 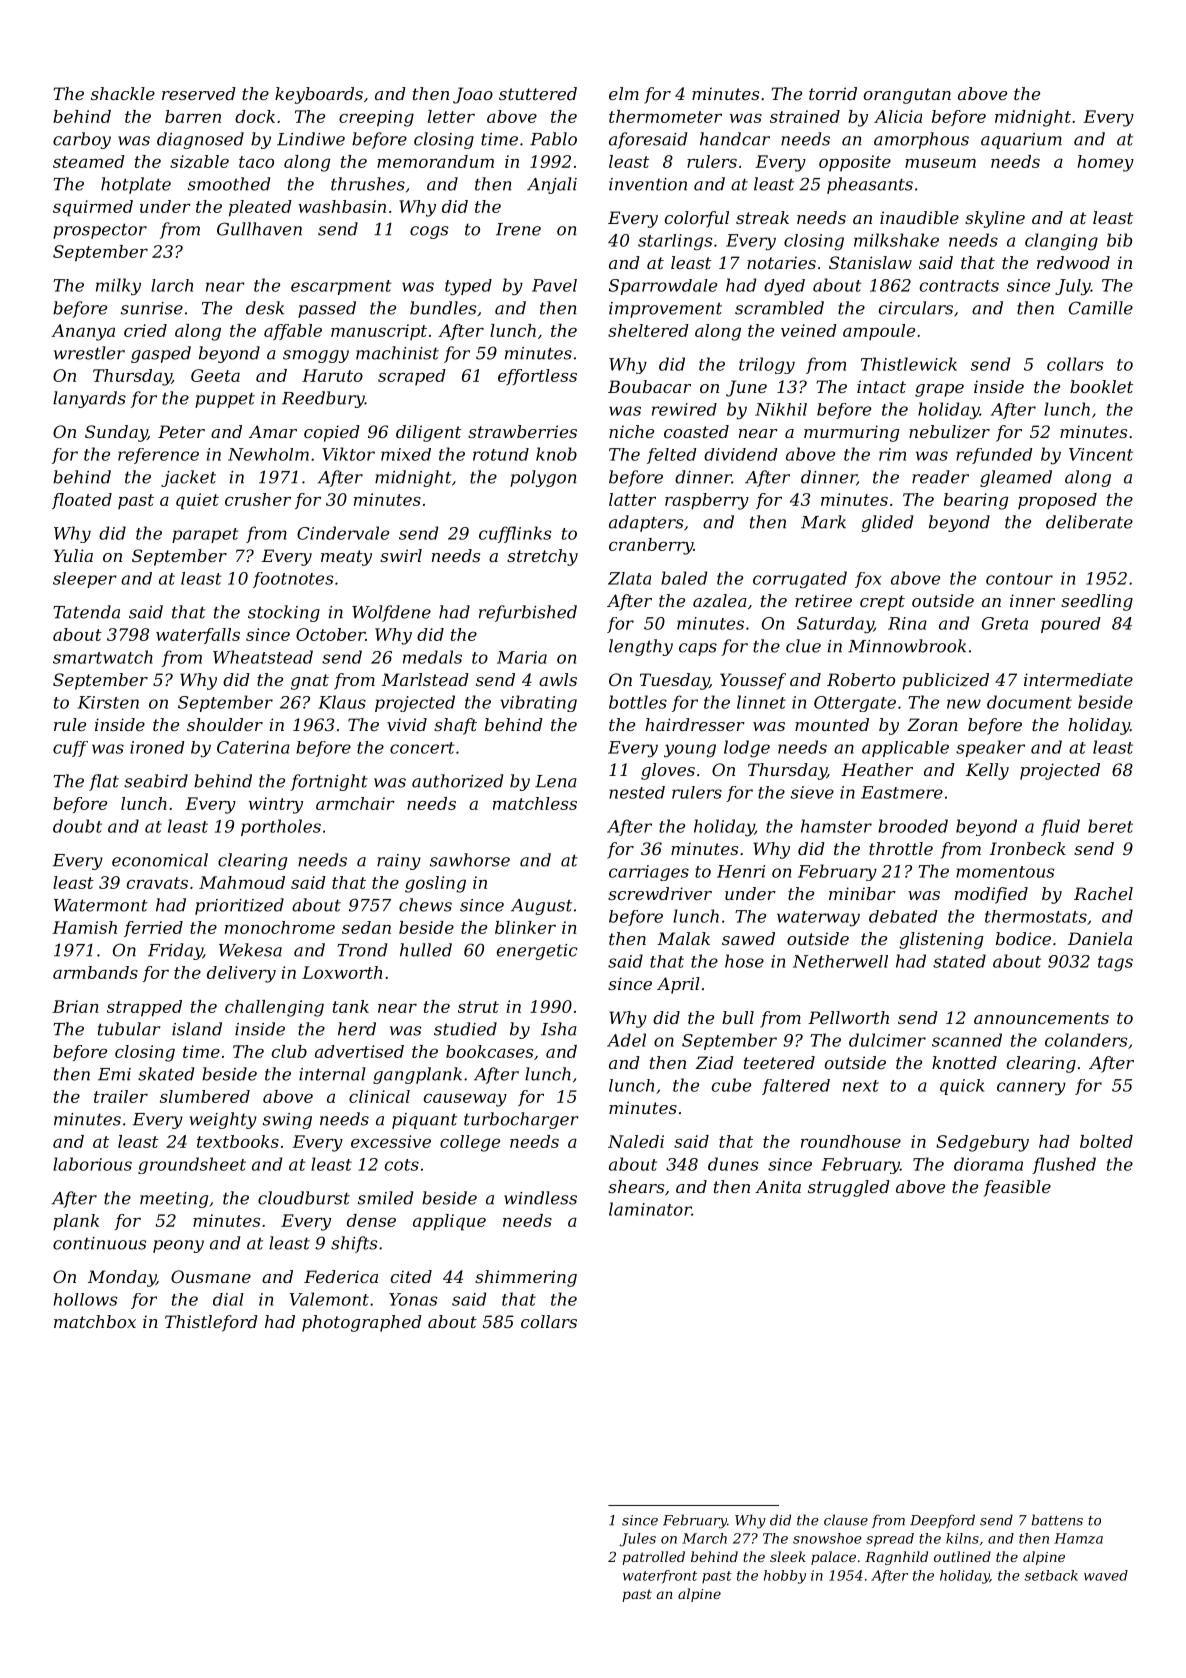 What do you see at coordinates (959, 961) in the screenshot?
I see `stated` at bounding box center [959, 961].
